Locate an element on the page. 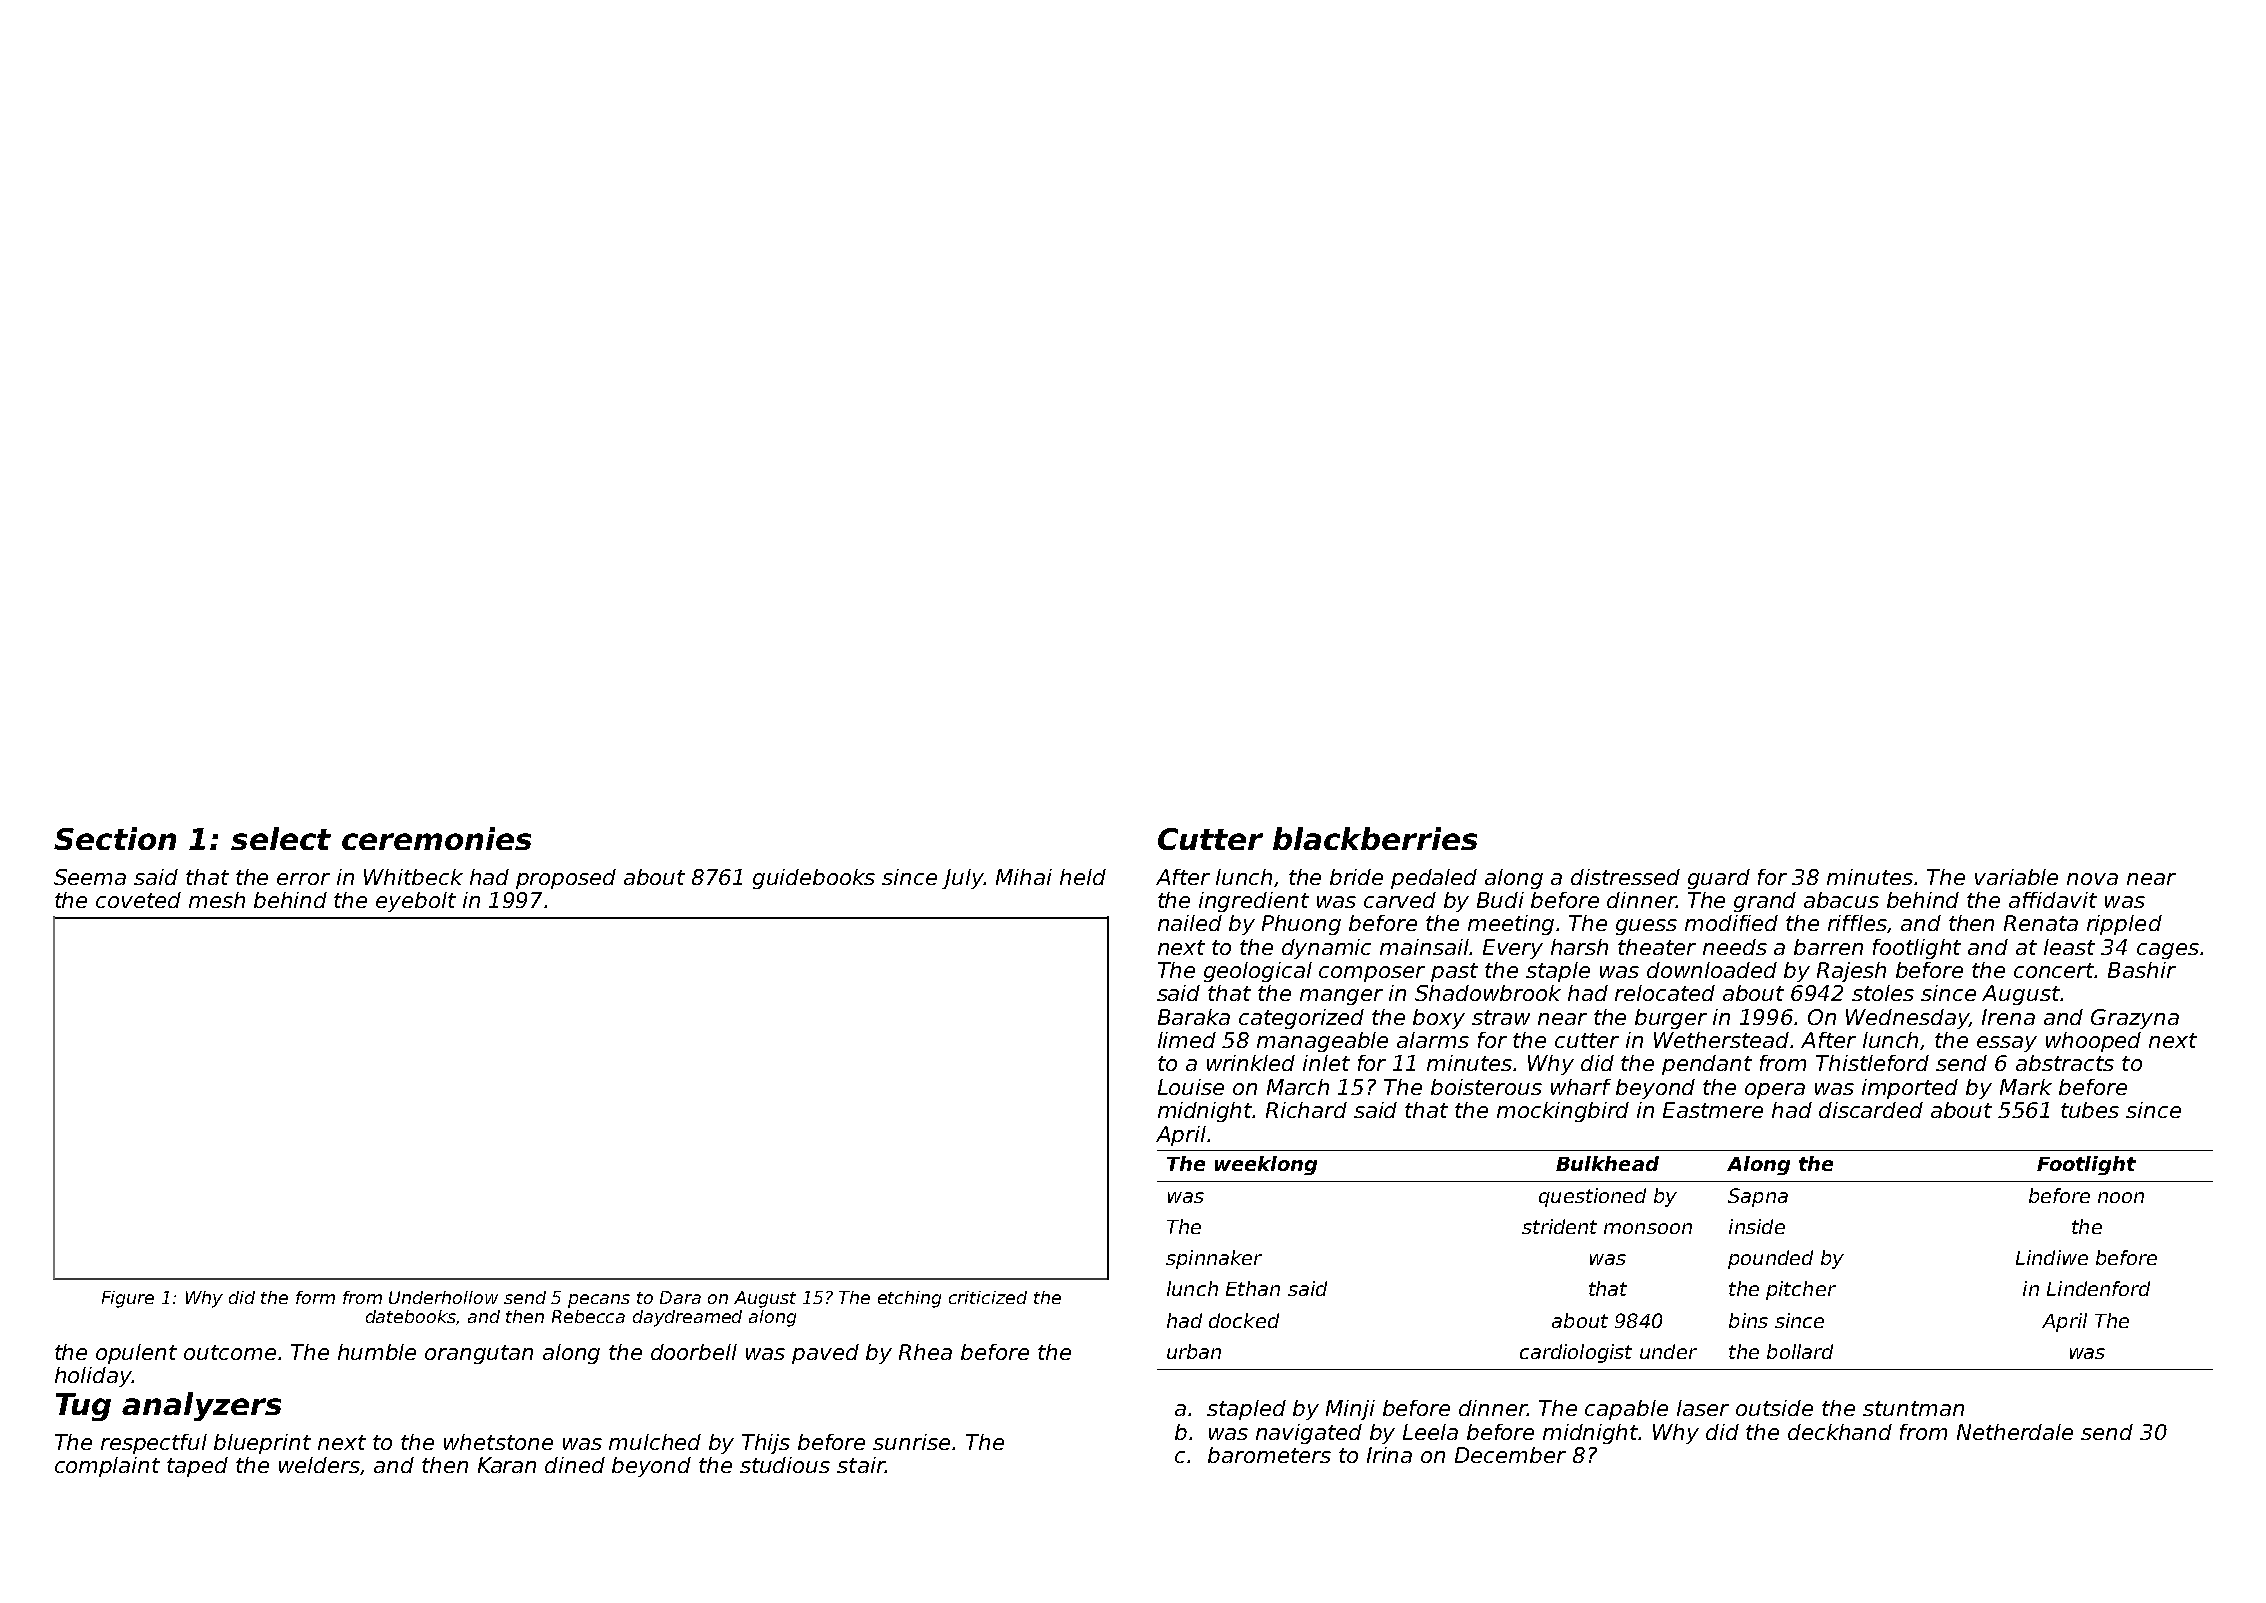 The image size is (2266, 1603). distressed is located at coordinates (1625, 877).
